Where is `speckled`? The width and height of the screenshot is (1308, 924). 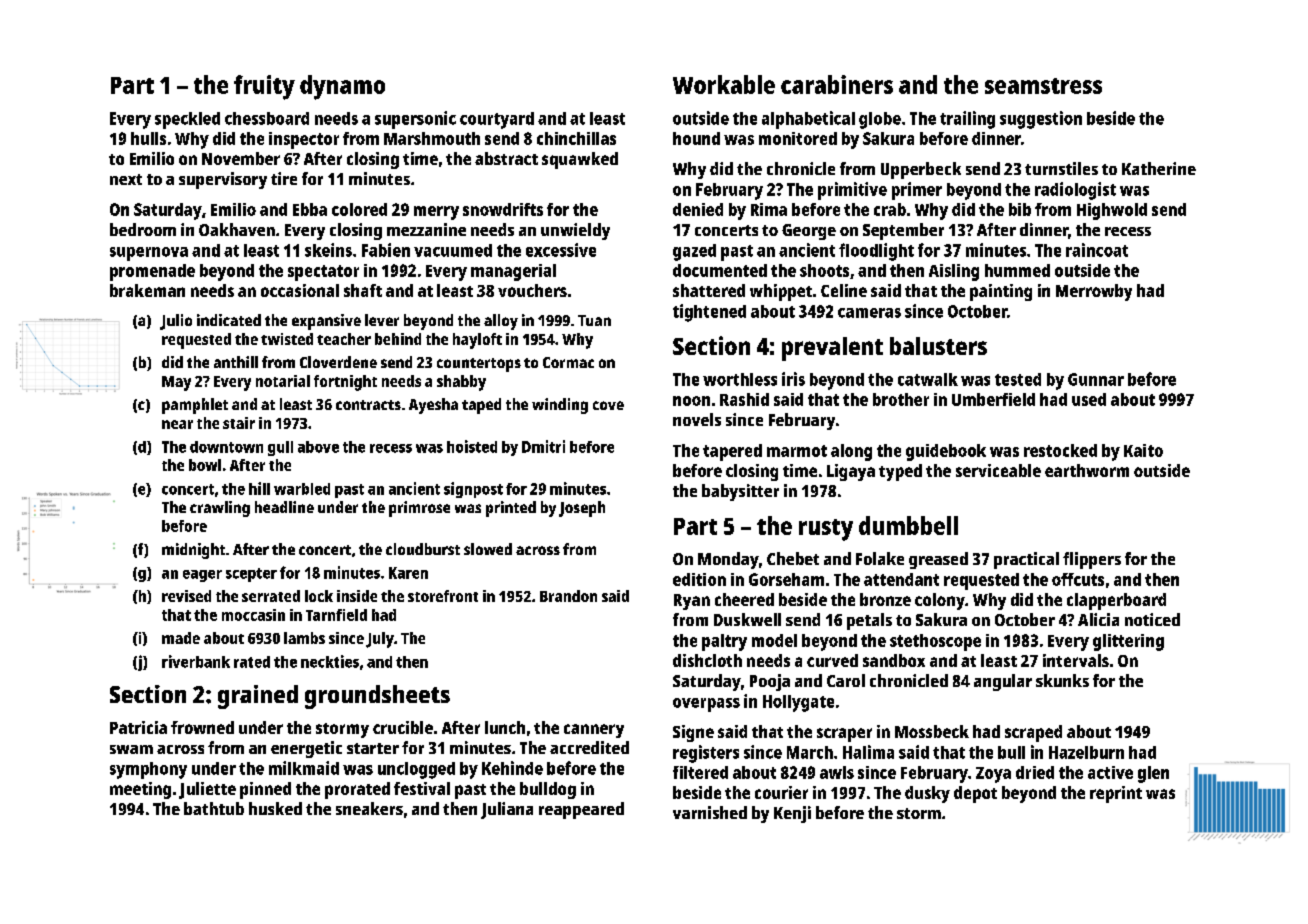
speckled is located at coordinates (187, 120).
